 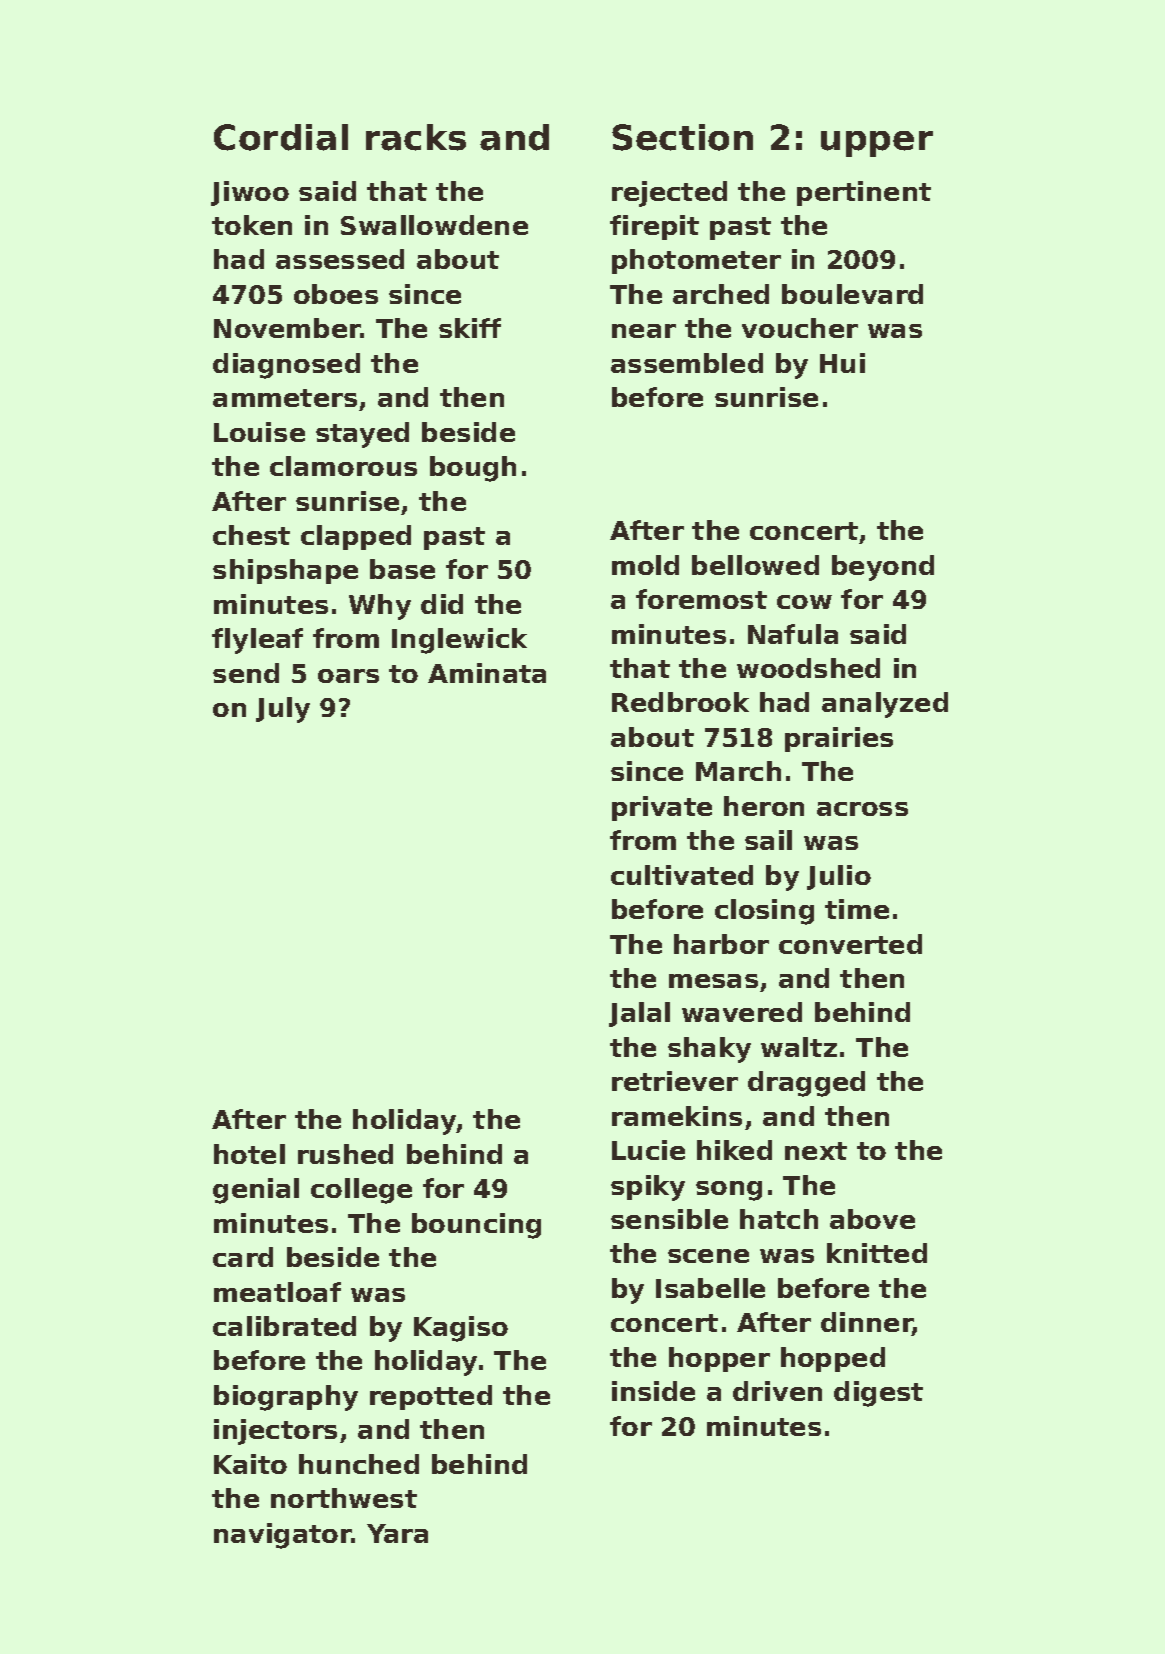 I want to click on waltz, so click(x=799, y=1047).
